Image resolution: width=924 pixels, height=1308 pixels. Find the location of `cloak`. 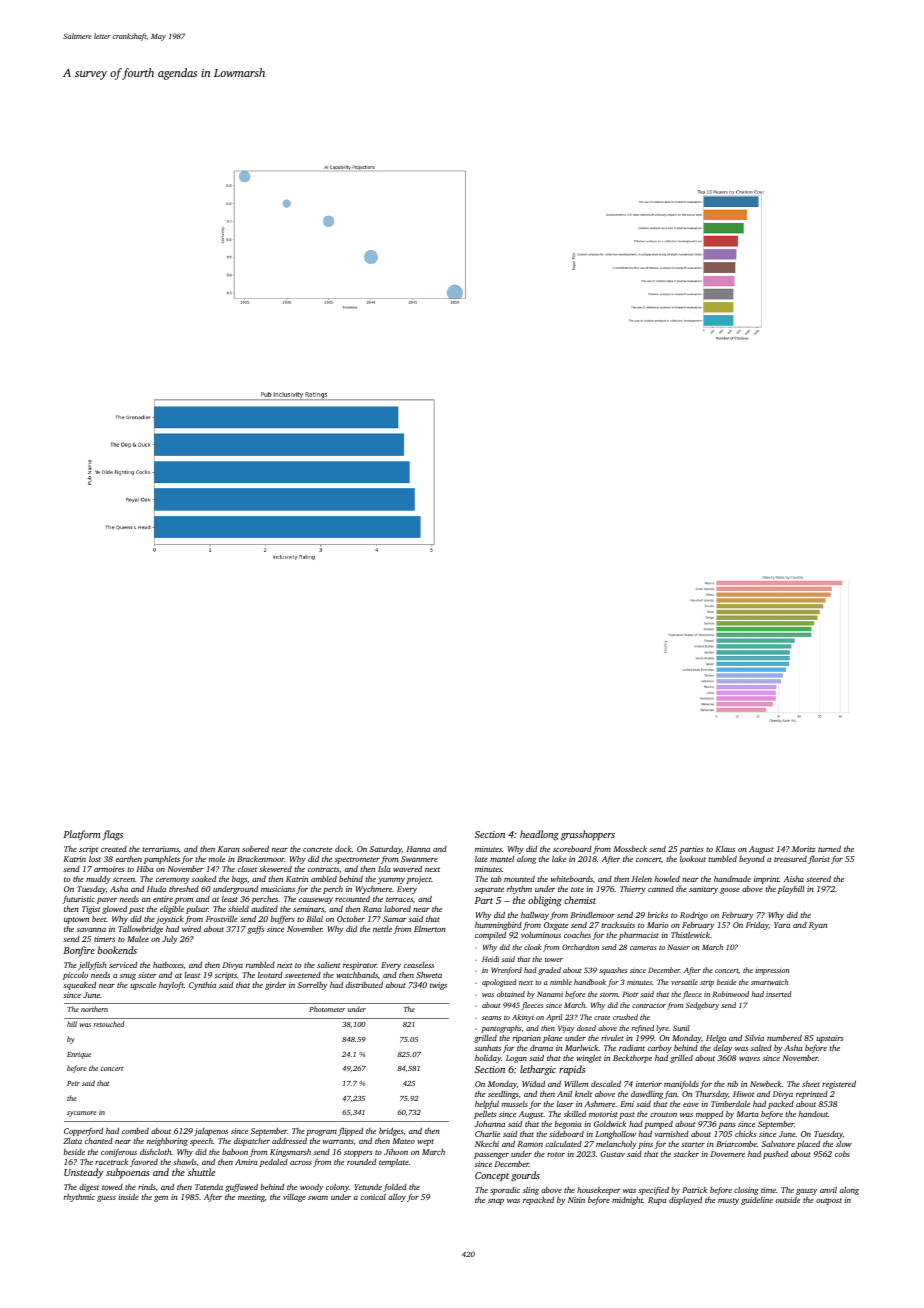

cloak is located at coordinates (533, 947).
